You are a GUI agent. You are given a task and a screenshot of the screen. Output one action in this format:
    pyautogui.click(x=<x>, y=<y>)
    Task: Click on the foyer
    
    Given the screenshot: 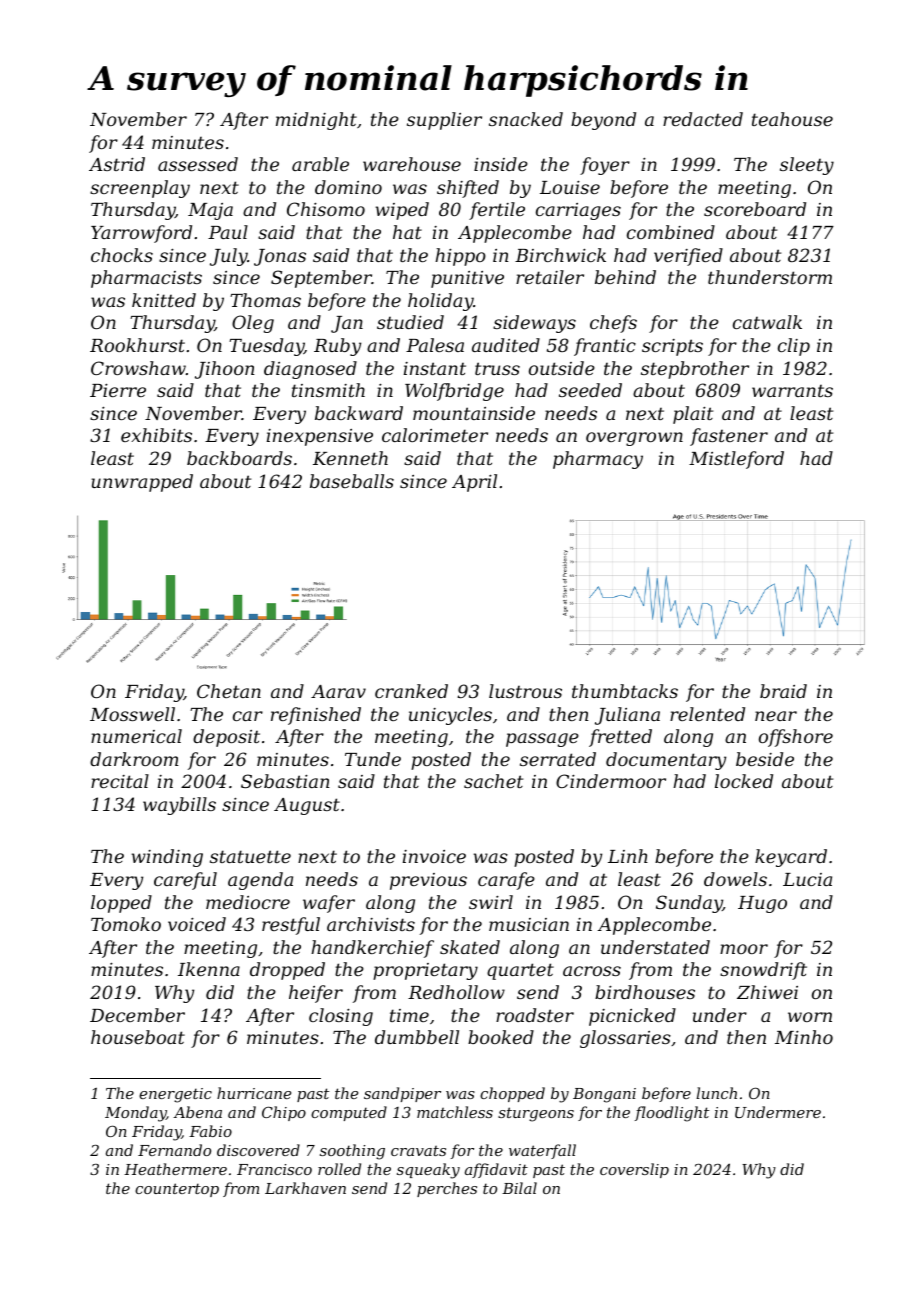 What is the action you would take?
    pyautogui.click(x=605, y=166)
